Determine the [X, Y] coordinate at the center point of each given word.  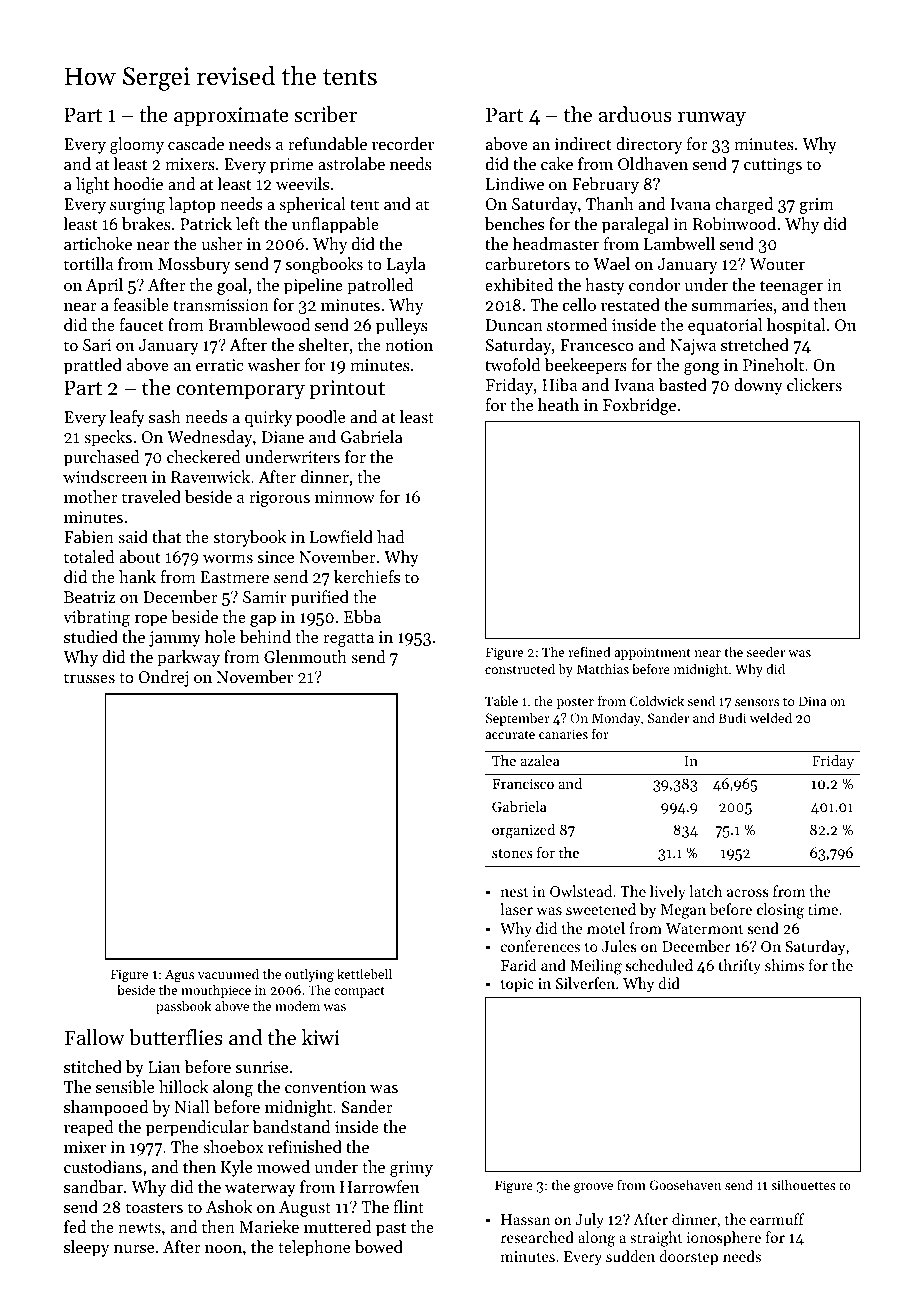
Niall [192, 1106]
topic [517, 985]
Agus [179, 975]
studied [91, 636]
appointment [652, 653]
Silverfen [585, 983]
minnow [345, 497]
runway [712, 119]
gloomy [137, 145]
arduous [635, 114]
